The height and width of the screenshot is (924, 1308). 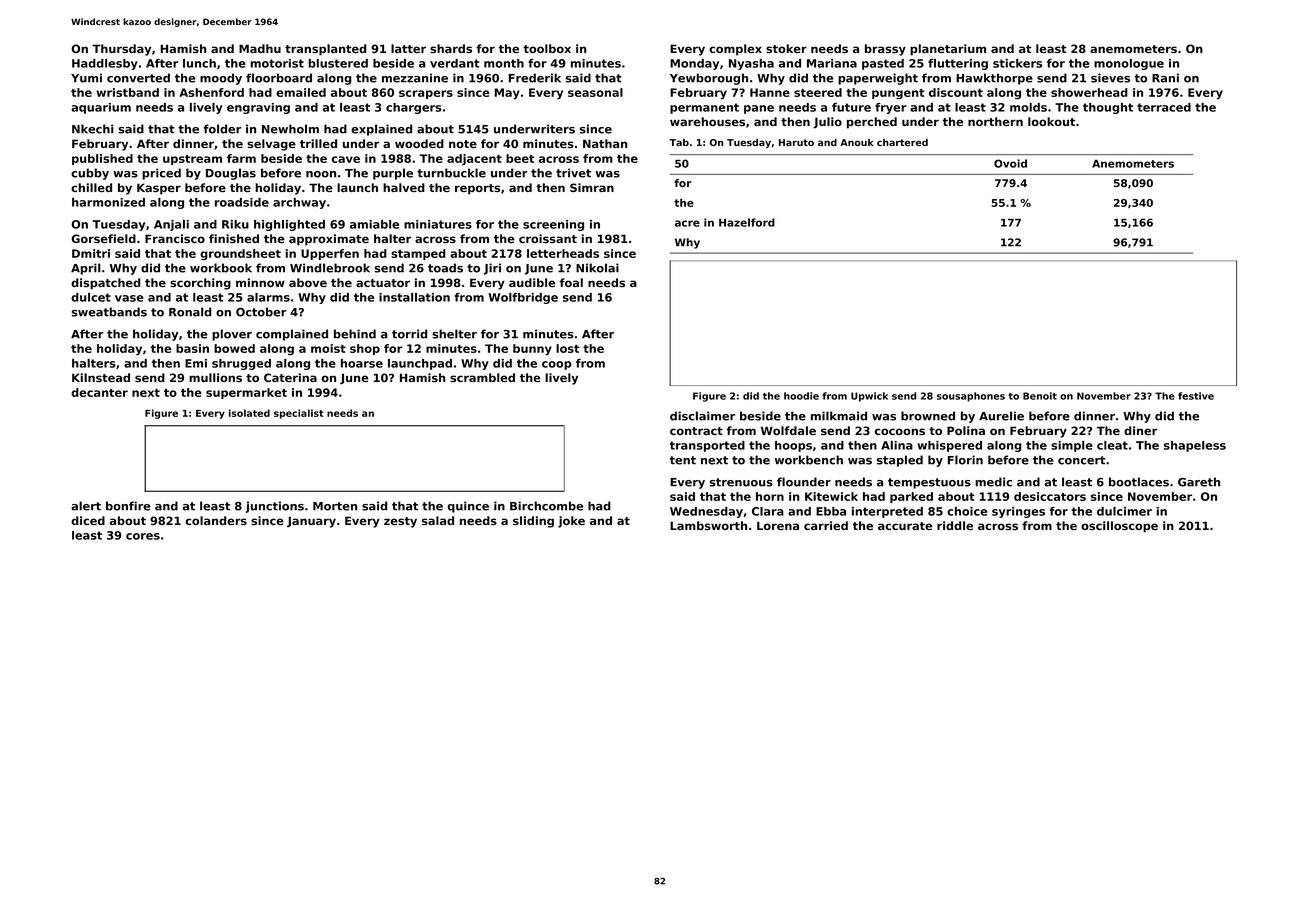 What do you see at coordinates (994, 79) in the screenshot?
I see `Hawkthorpe` at bounding box center [994, 79].
